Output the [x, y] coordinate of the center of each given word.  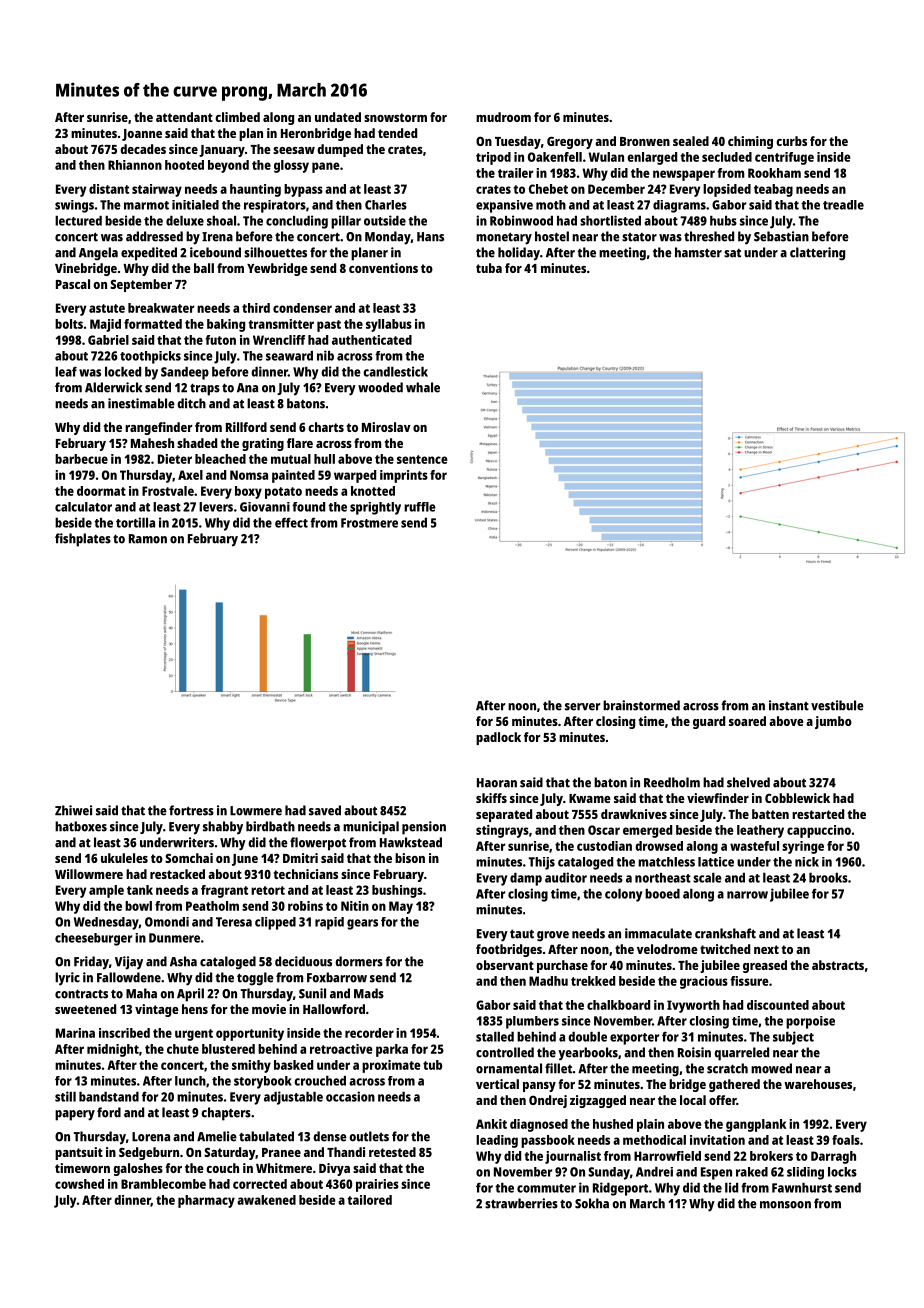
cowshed [79, 1184]
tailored [369, 1200]
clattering [817, 254]
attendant [184, 117]
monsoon [785, 1205]
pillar [346, 222]
